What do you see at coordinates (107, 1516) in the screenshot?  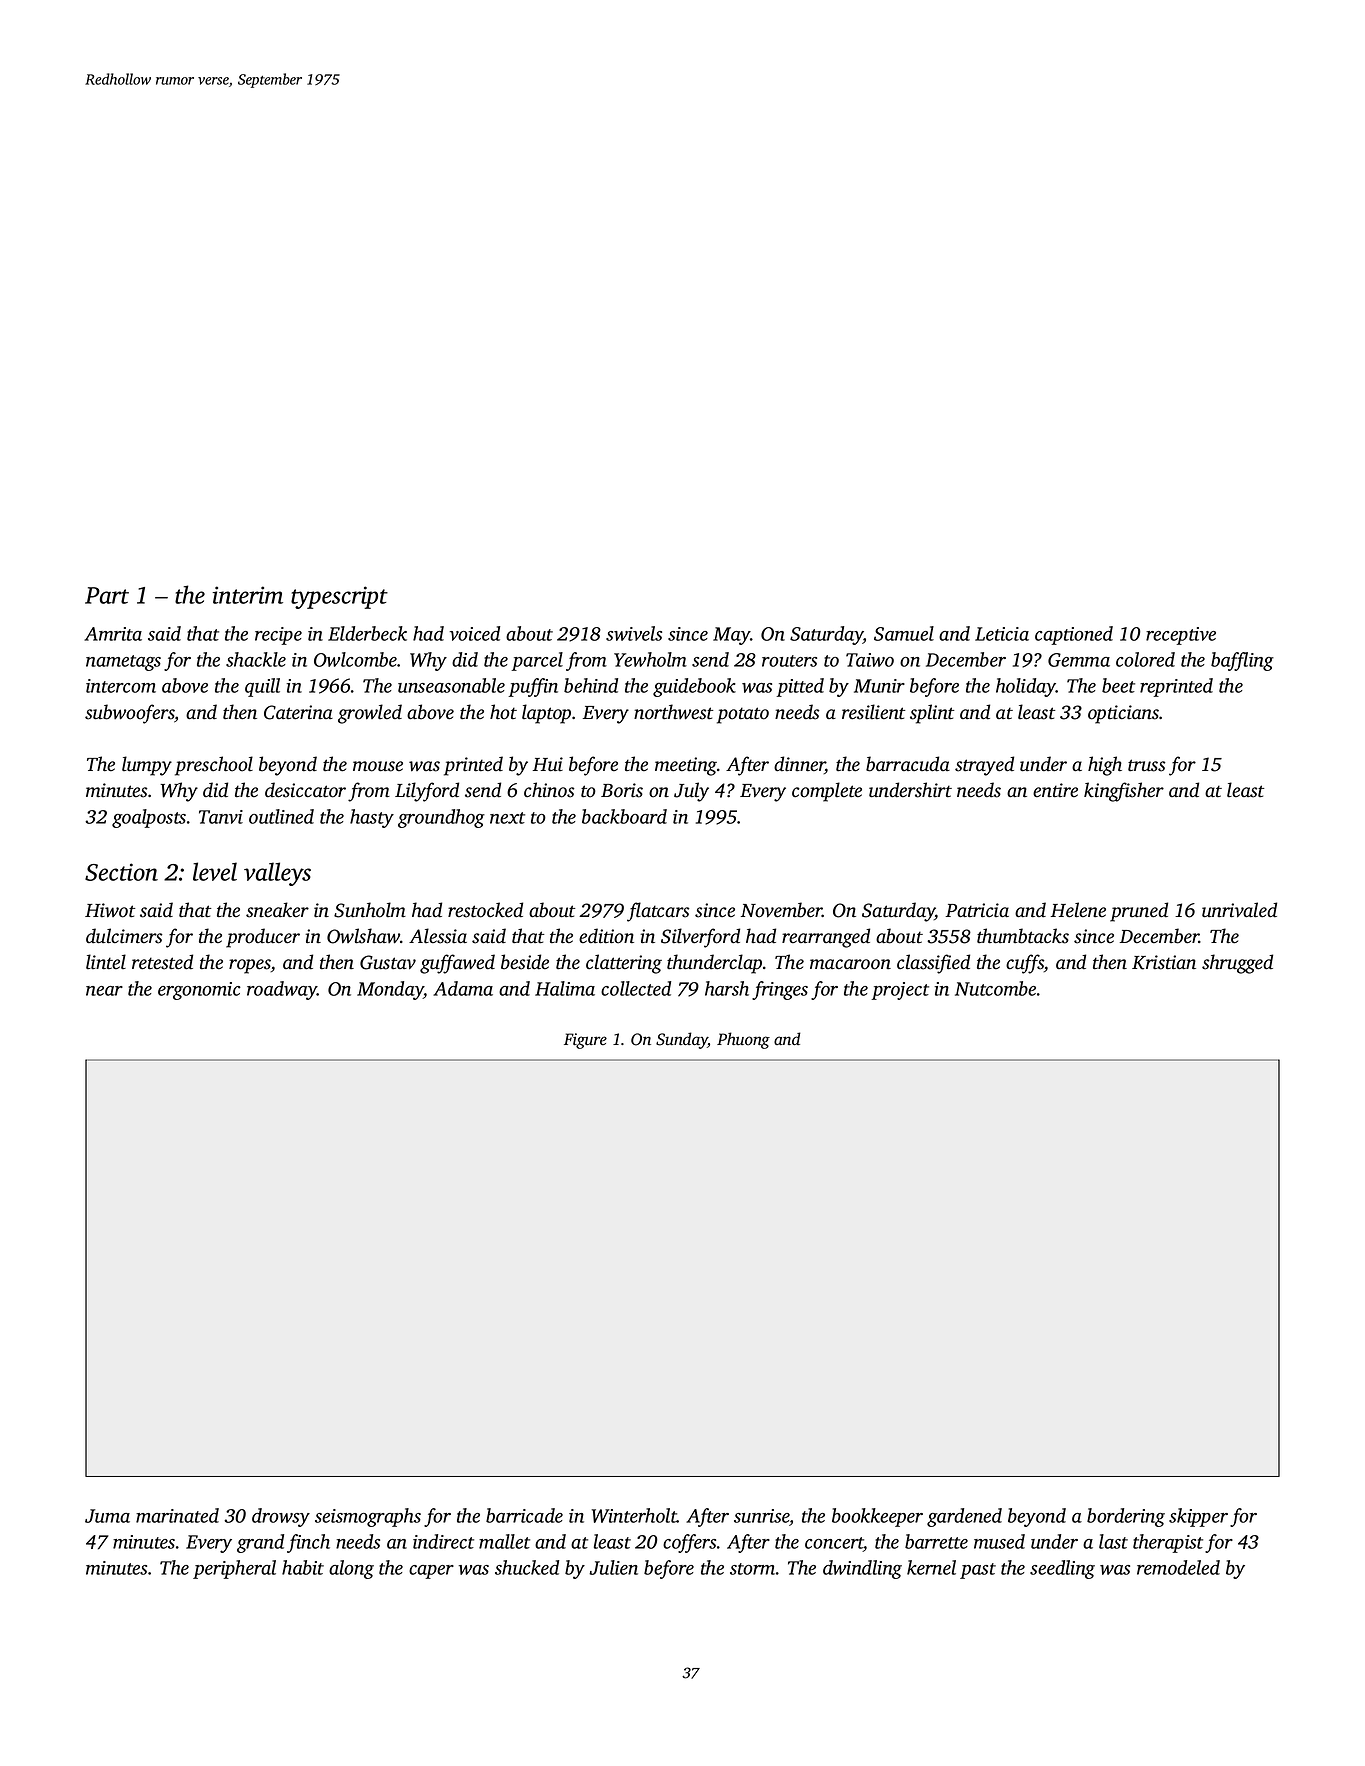 I see `Juma` at bounding box center [107, 1516].
